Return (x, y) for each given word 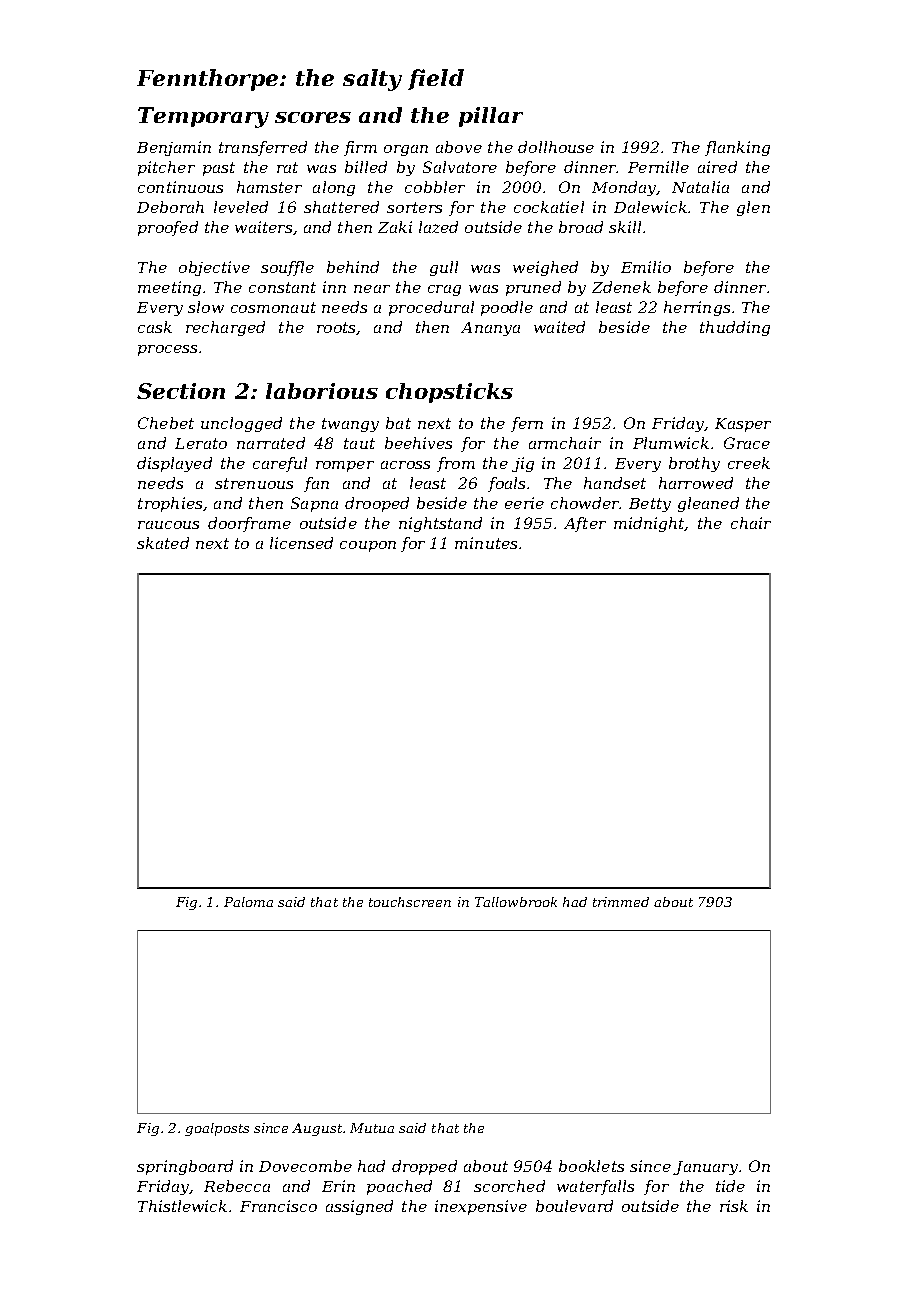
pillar (491, 117)
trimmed (621, 902)
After (585, 524)
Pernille (658, 167)
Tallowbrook (516, 902)
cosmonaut (273, 307)
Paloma (248, 902)
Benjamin (174, 148)
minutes (486, 543)
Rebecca (237, 1186)
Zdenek (621, 287)
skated (163, 543)
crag (444, 290)
